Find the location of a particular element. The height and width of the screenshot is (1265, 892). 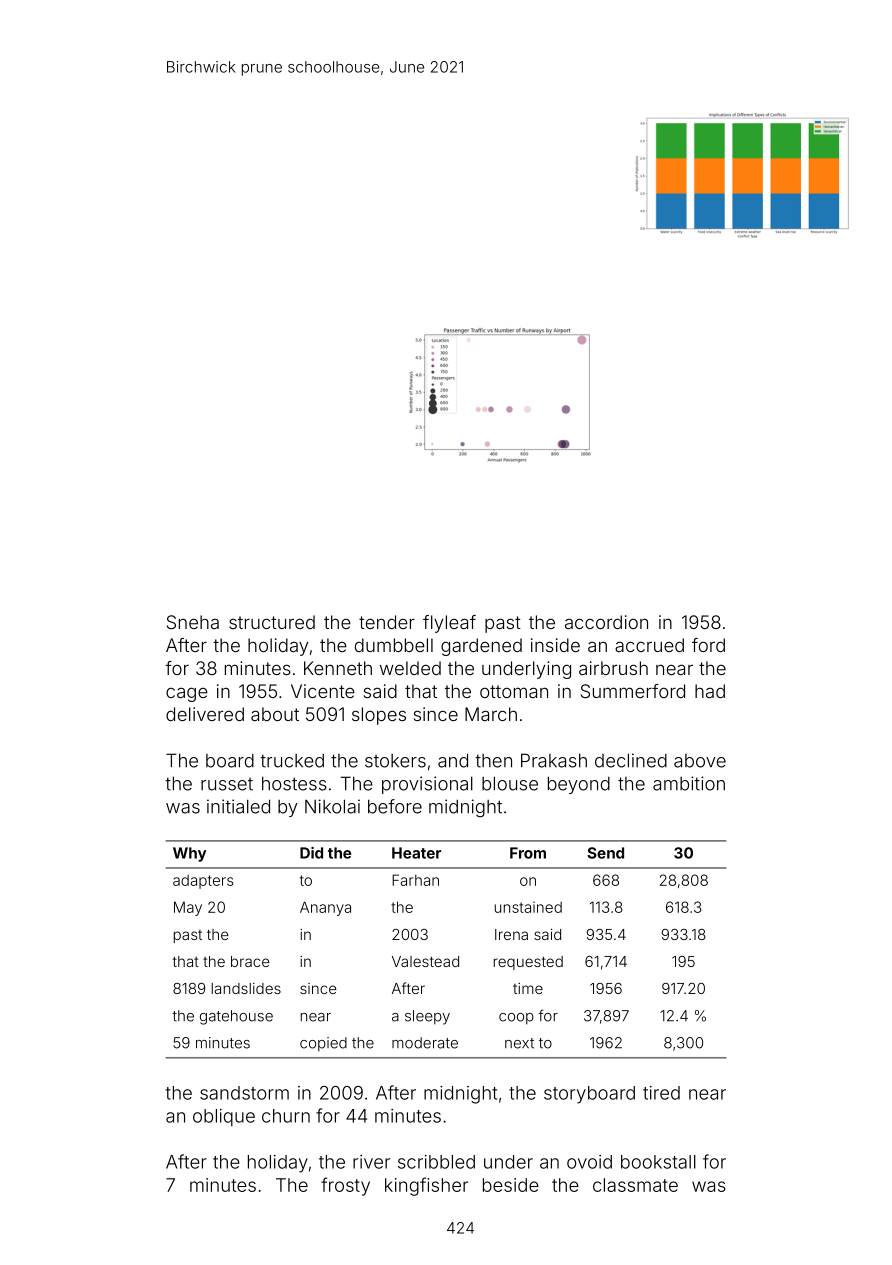

about is located at coordinates (275, 714).
